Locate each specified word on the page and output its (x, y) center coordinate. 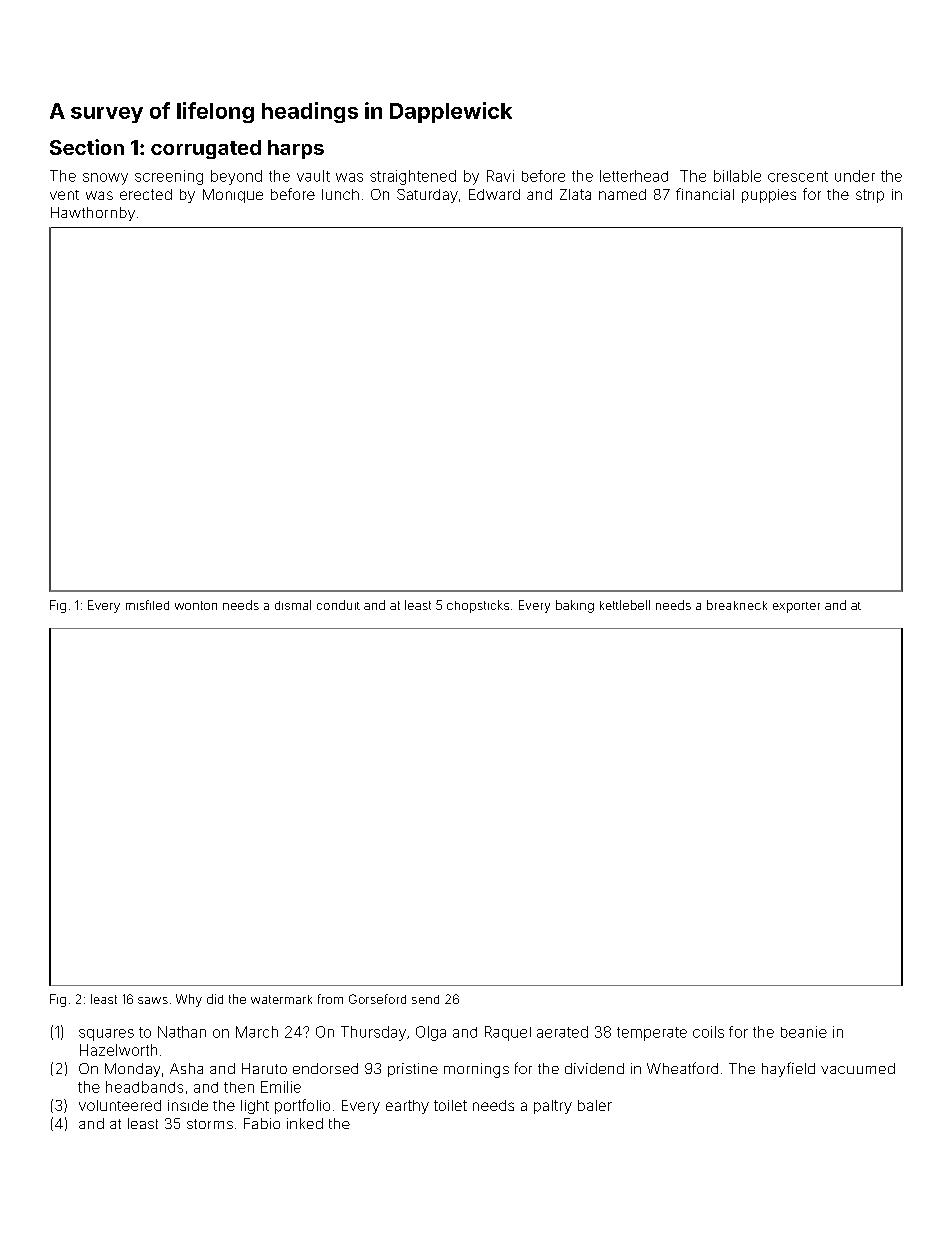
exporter (796, 607)
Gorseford (377, 999)
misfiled (147, 605)
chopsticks (478, 606)
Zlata (575, 194)
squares (106, 1035)
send (425, 999)
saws (153, 1000)
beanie (804, 1032)
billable (737, 176)
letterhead (634, 176)
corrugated (206, 149)
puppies (769, 196)
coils (708, 1032)
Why (189, 1000)
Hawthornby (93, 214)
